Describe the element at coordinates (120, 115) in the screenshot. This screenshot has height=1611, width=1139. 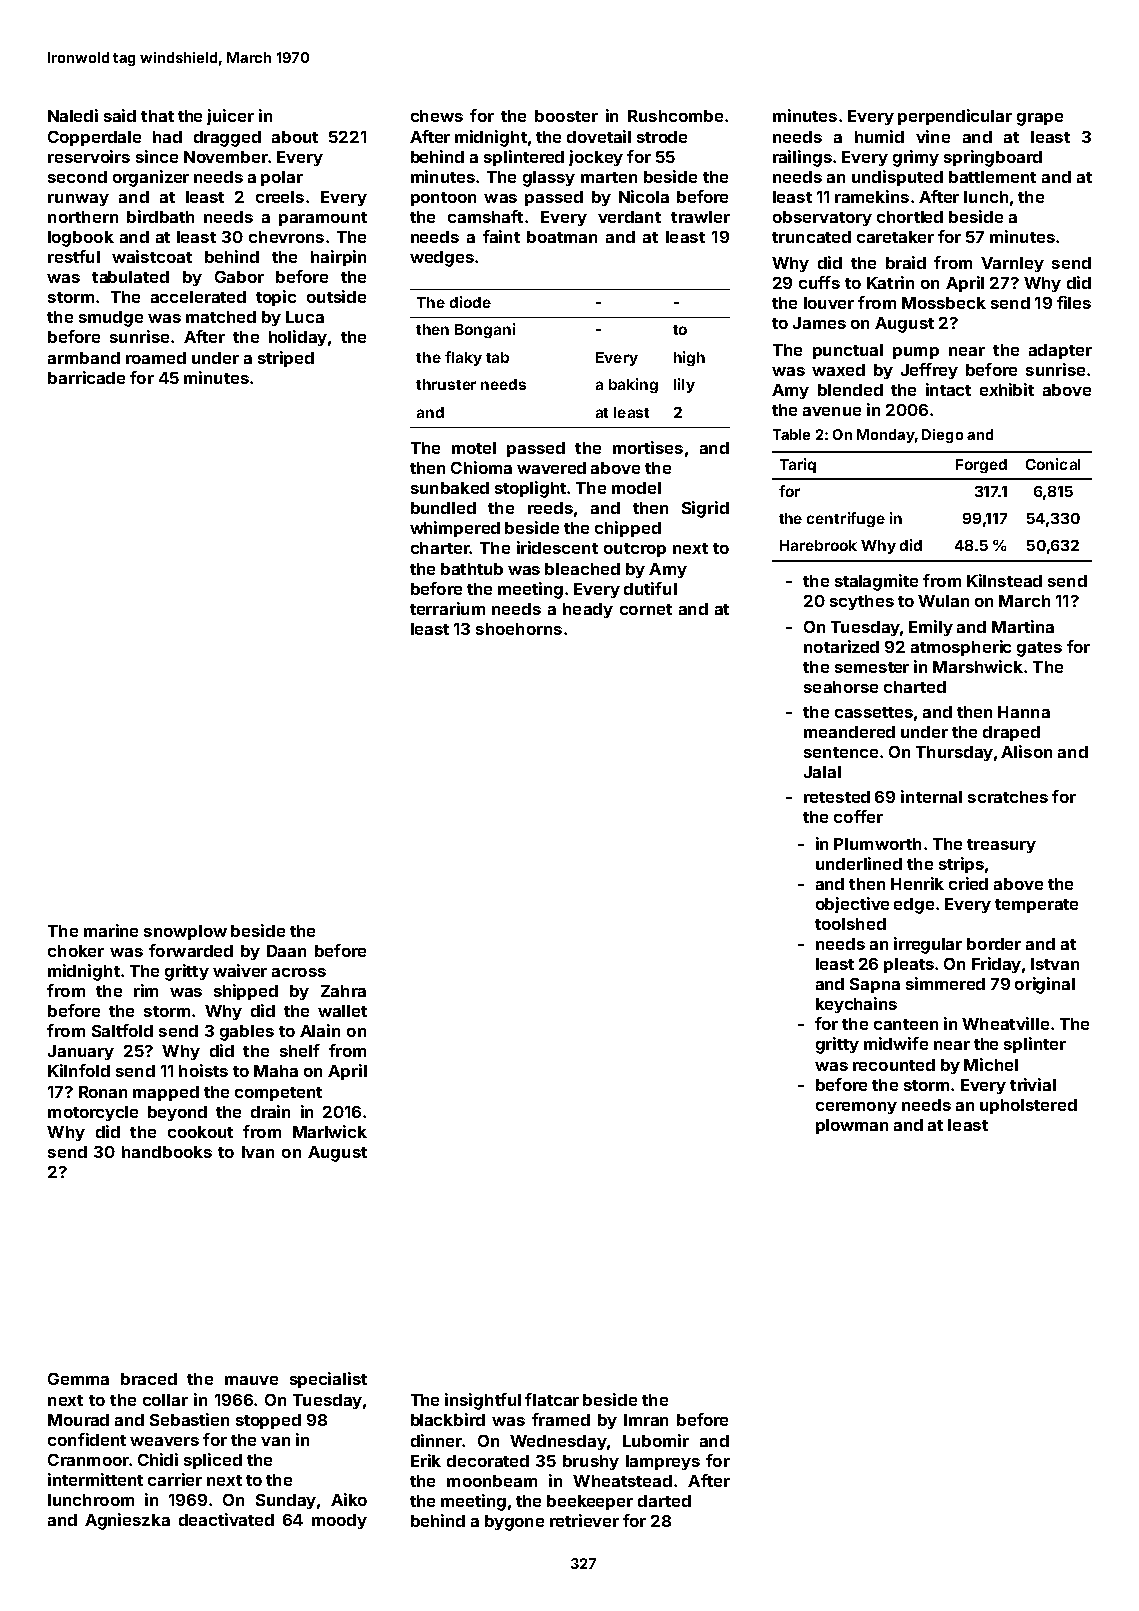
I see `said` at that location.
